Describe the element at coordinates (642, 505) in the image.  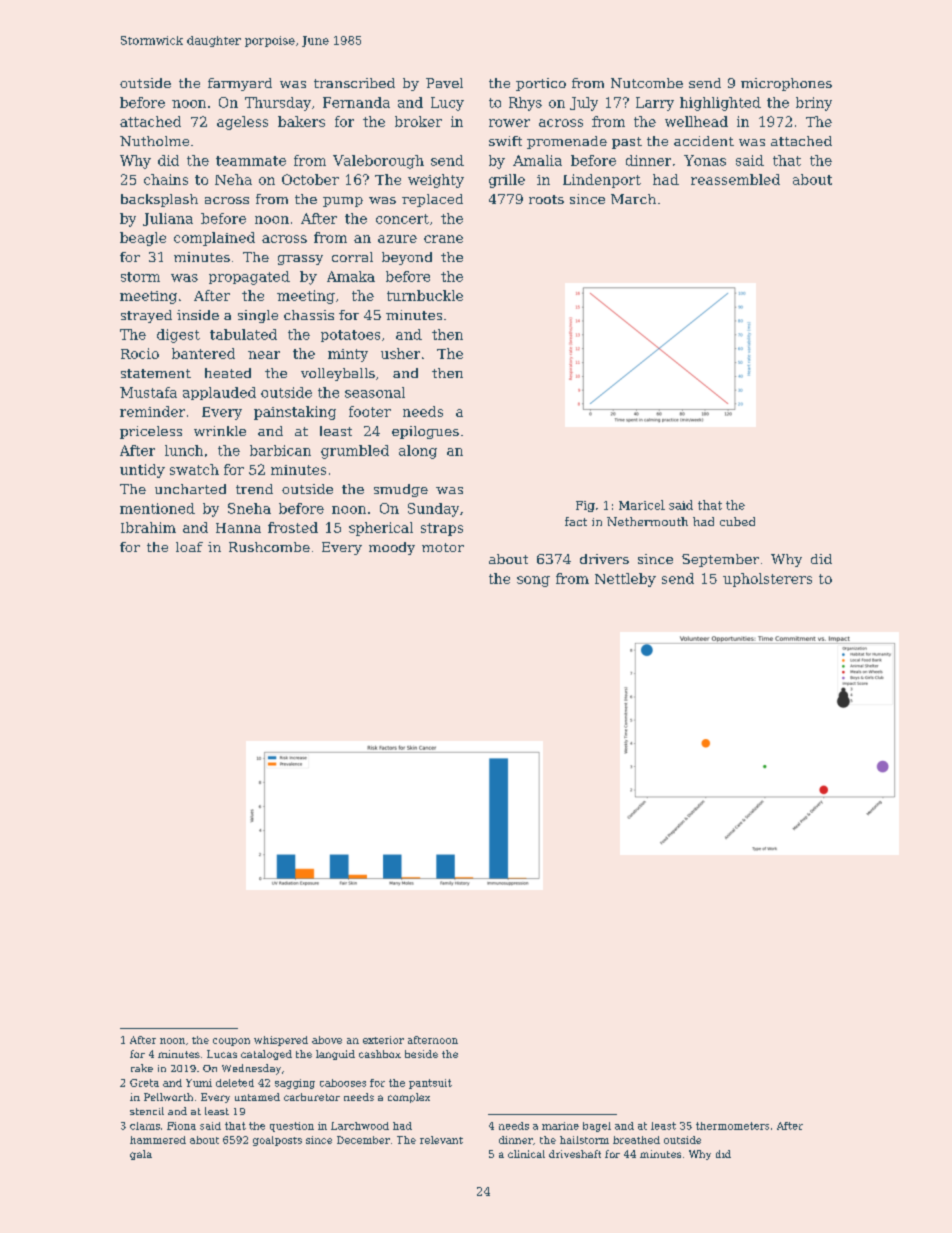
I see `Maricel` at that location.
